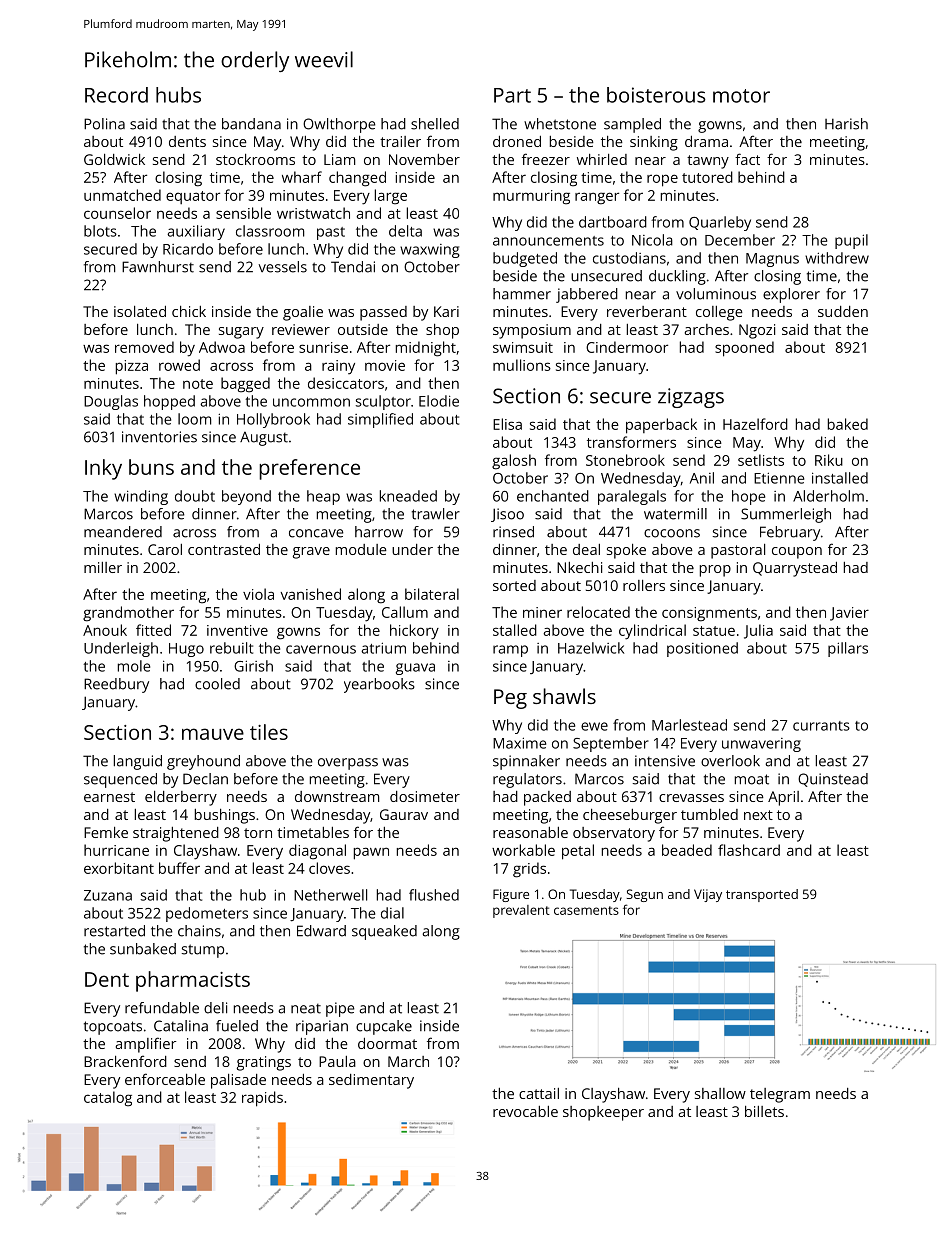 This page has width=952, height=1233. What do you see at coordinates (761, 460) in the page?
I see `setlists` at bounding box center [761, 460].
